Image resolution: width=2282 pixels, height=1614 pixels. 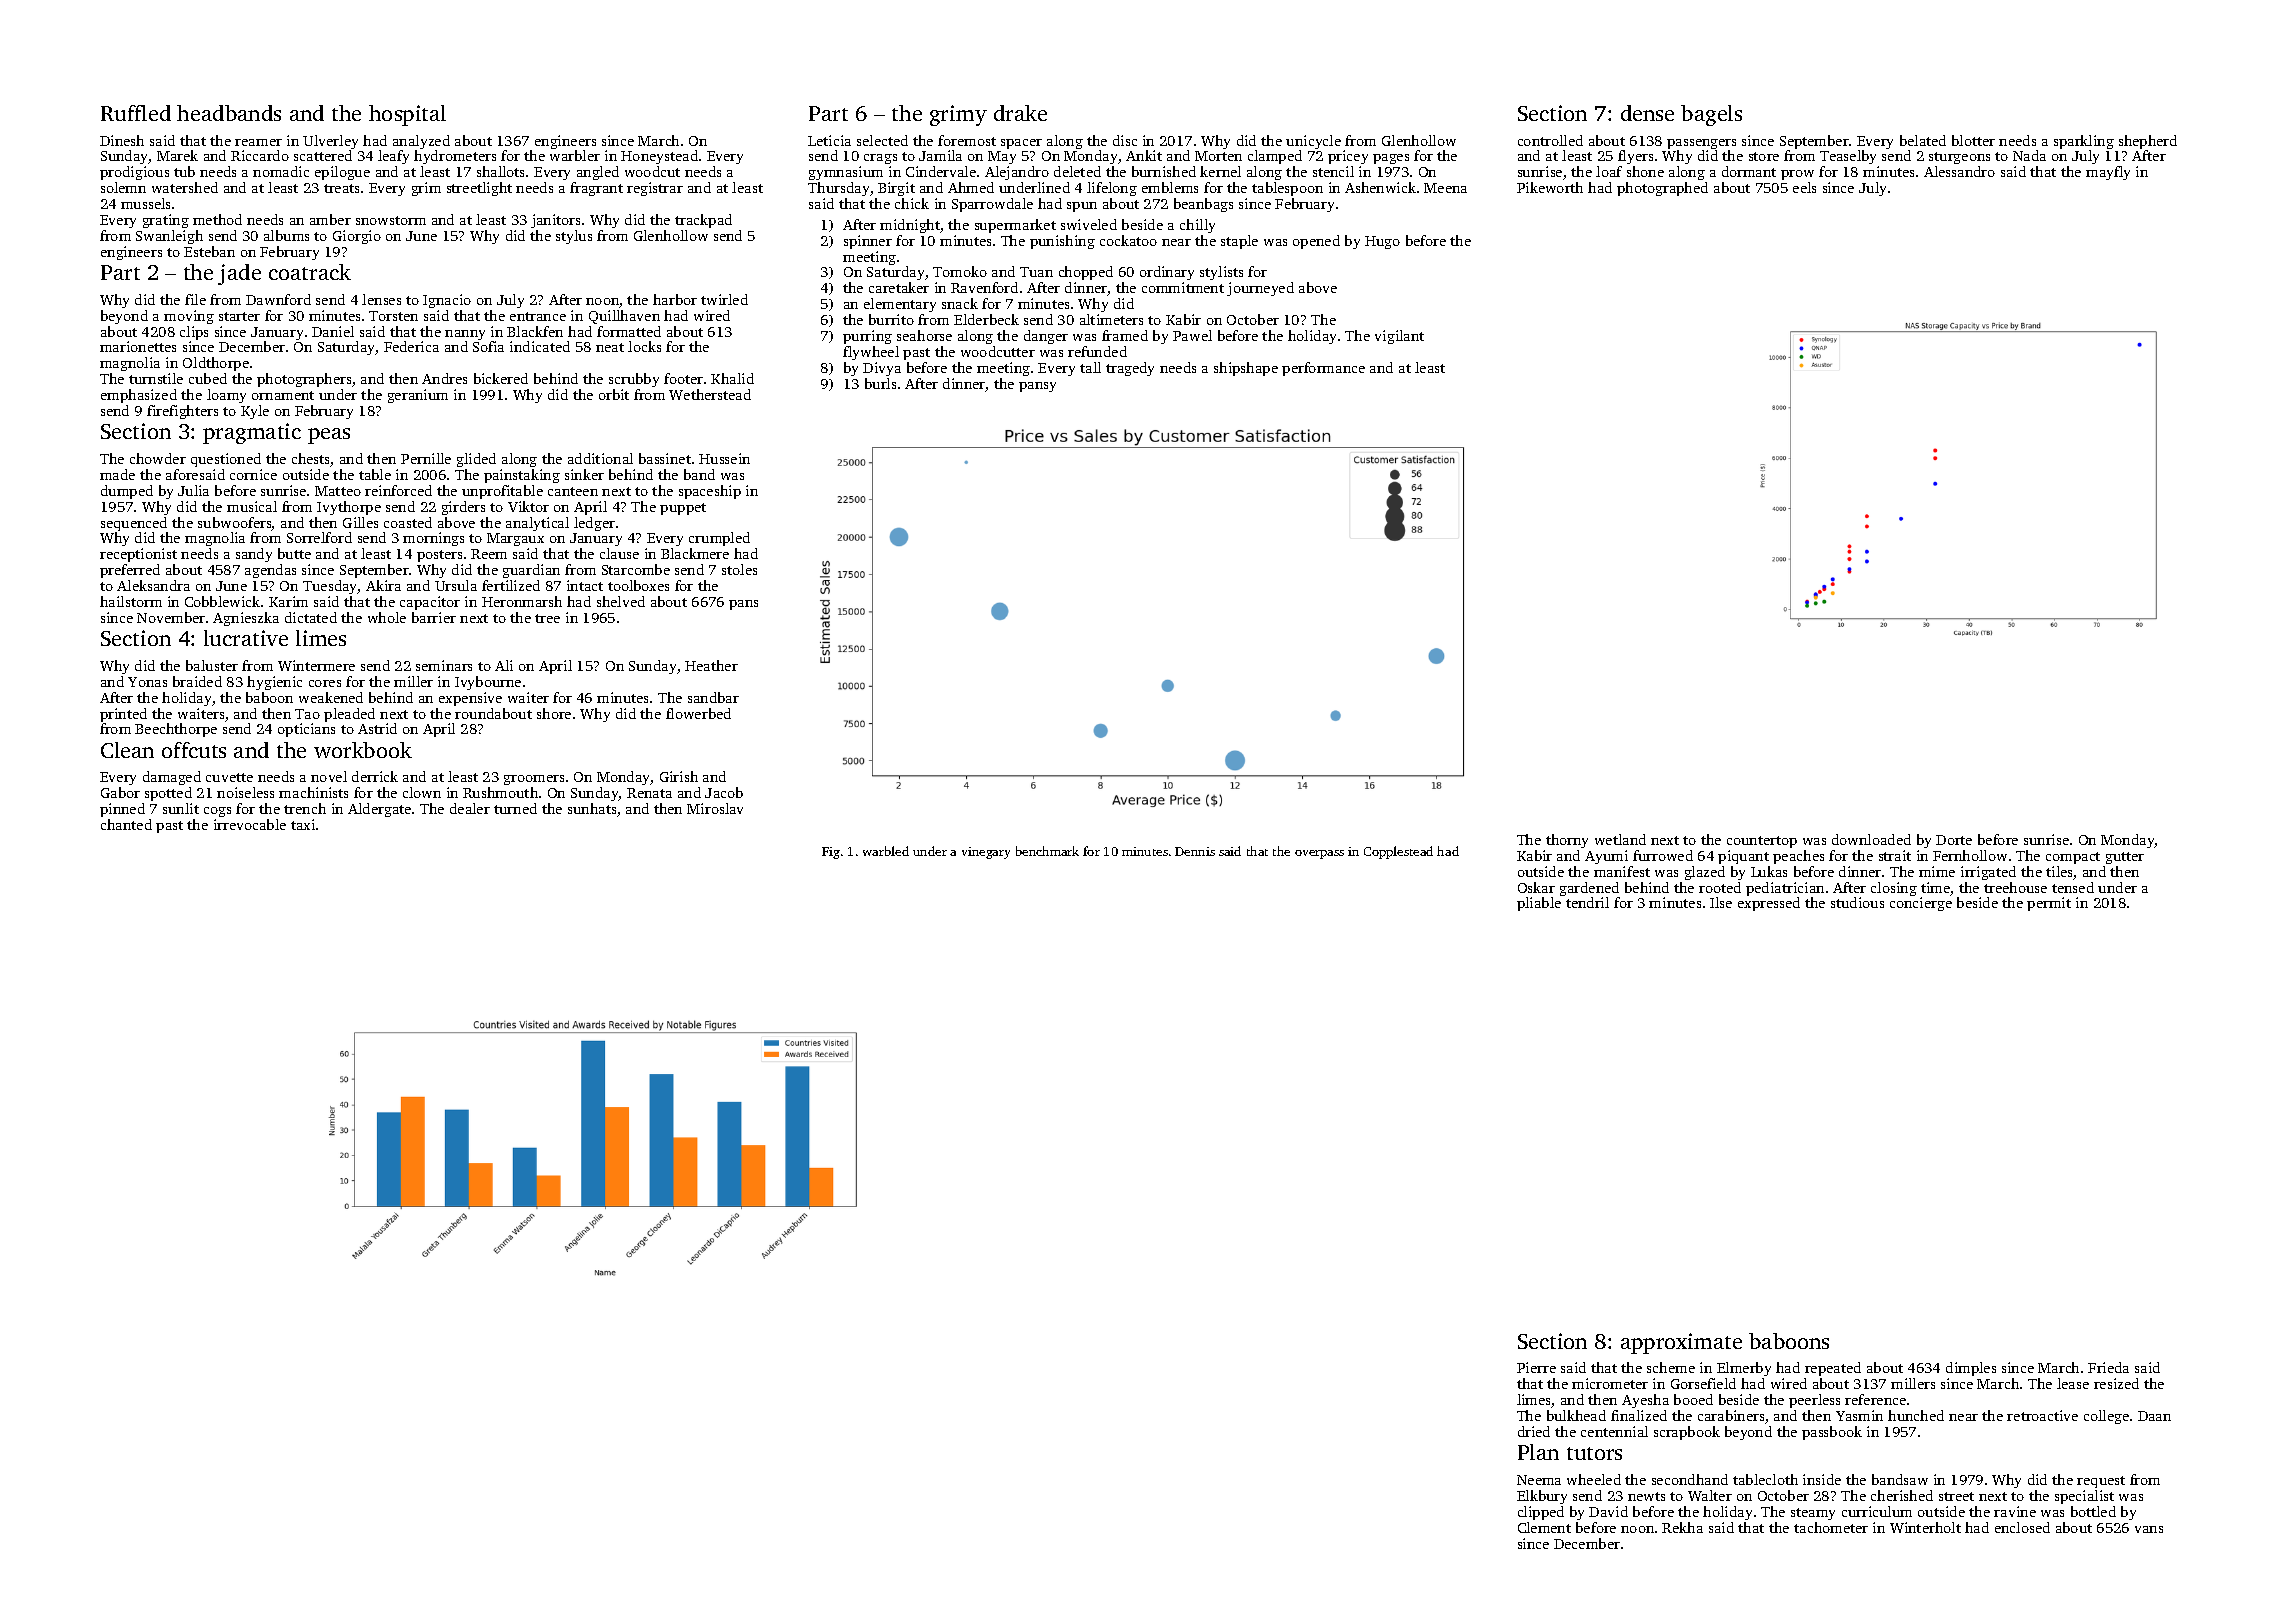 What do you see at coordinates (1954, 840) in the screenshot?
I see `Dorte` at bounding box center [1954, 840].
